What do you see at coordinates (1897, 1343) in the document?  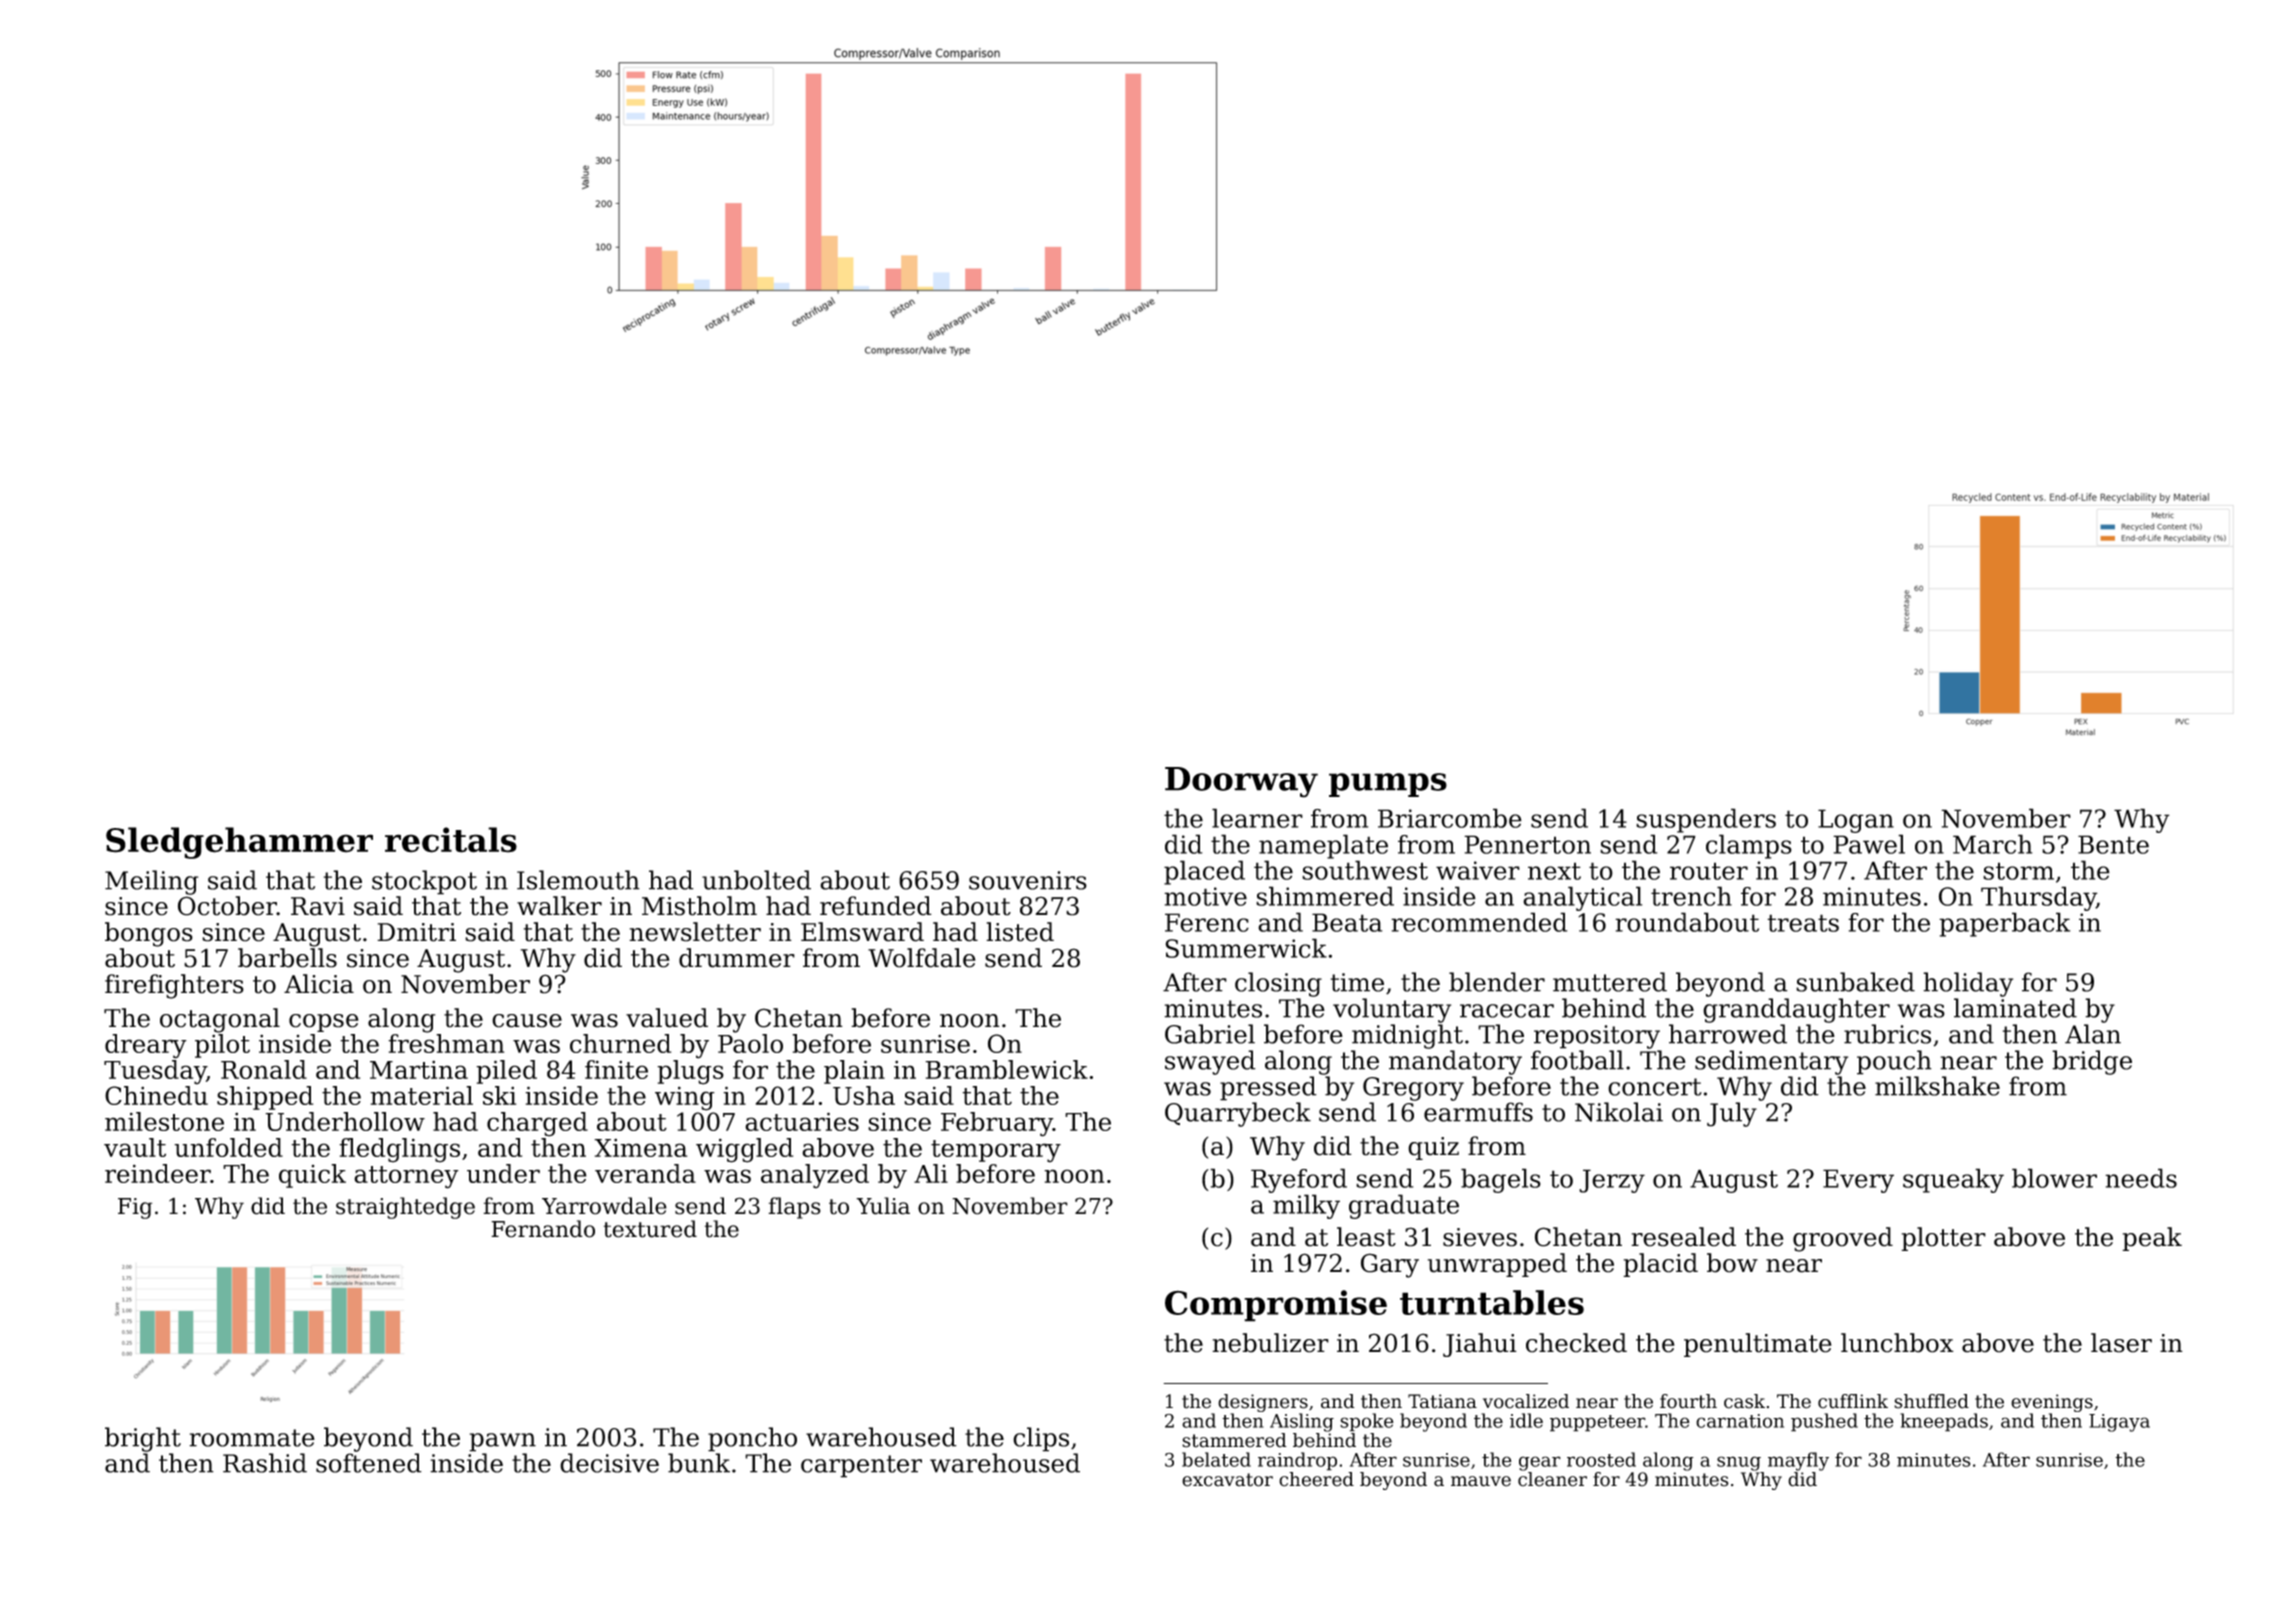 I see `lunchbox` at bounding box center [1897, 1343].
